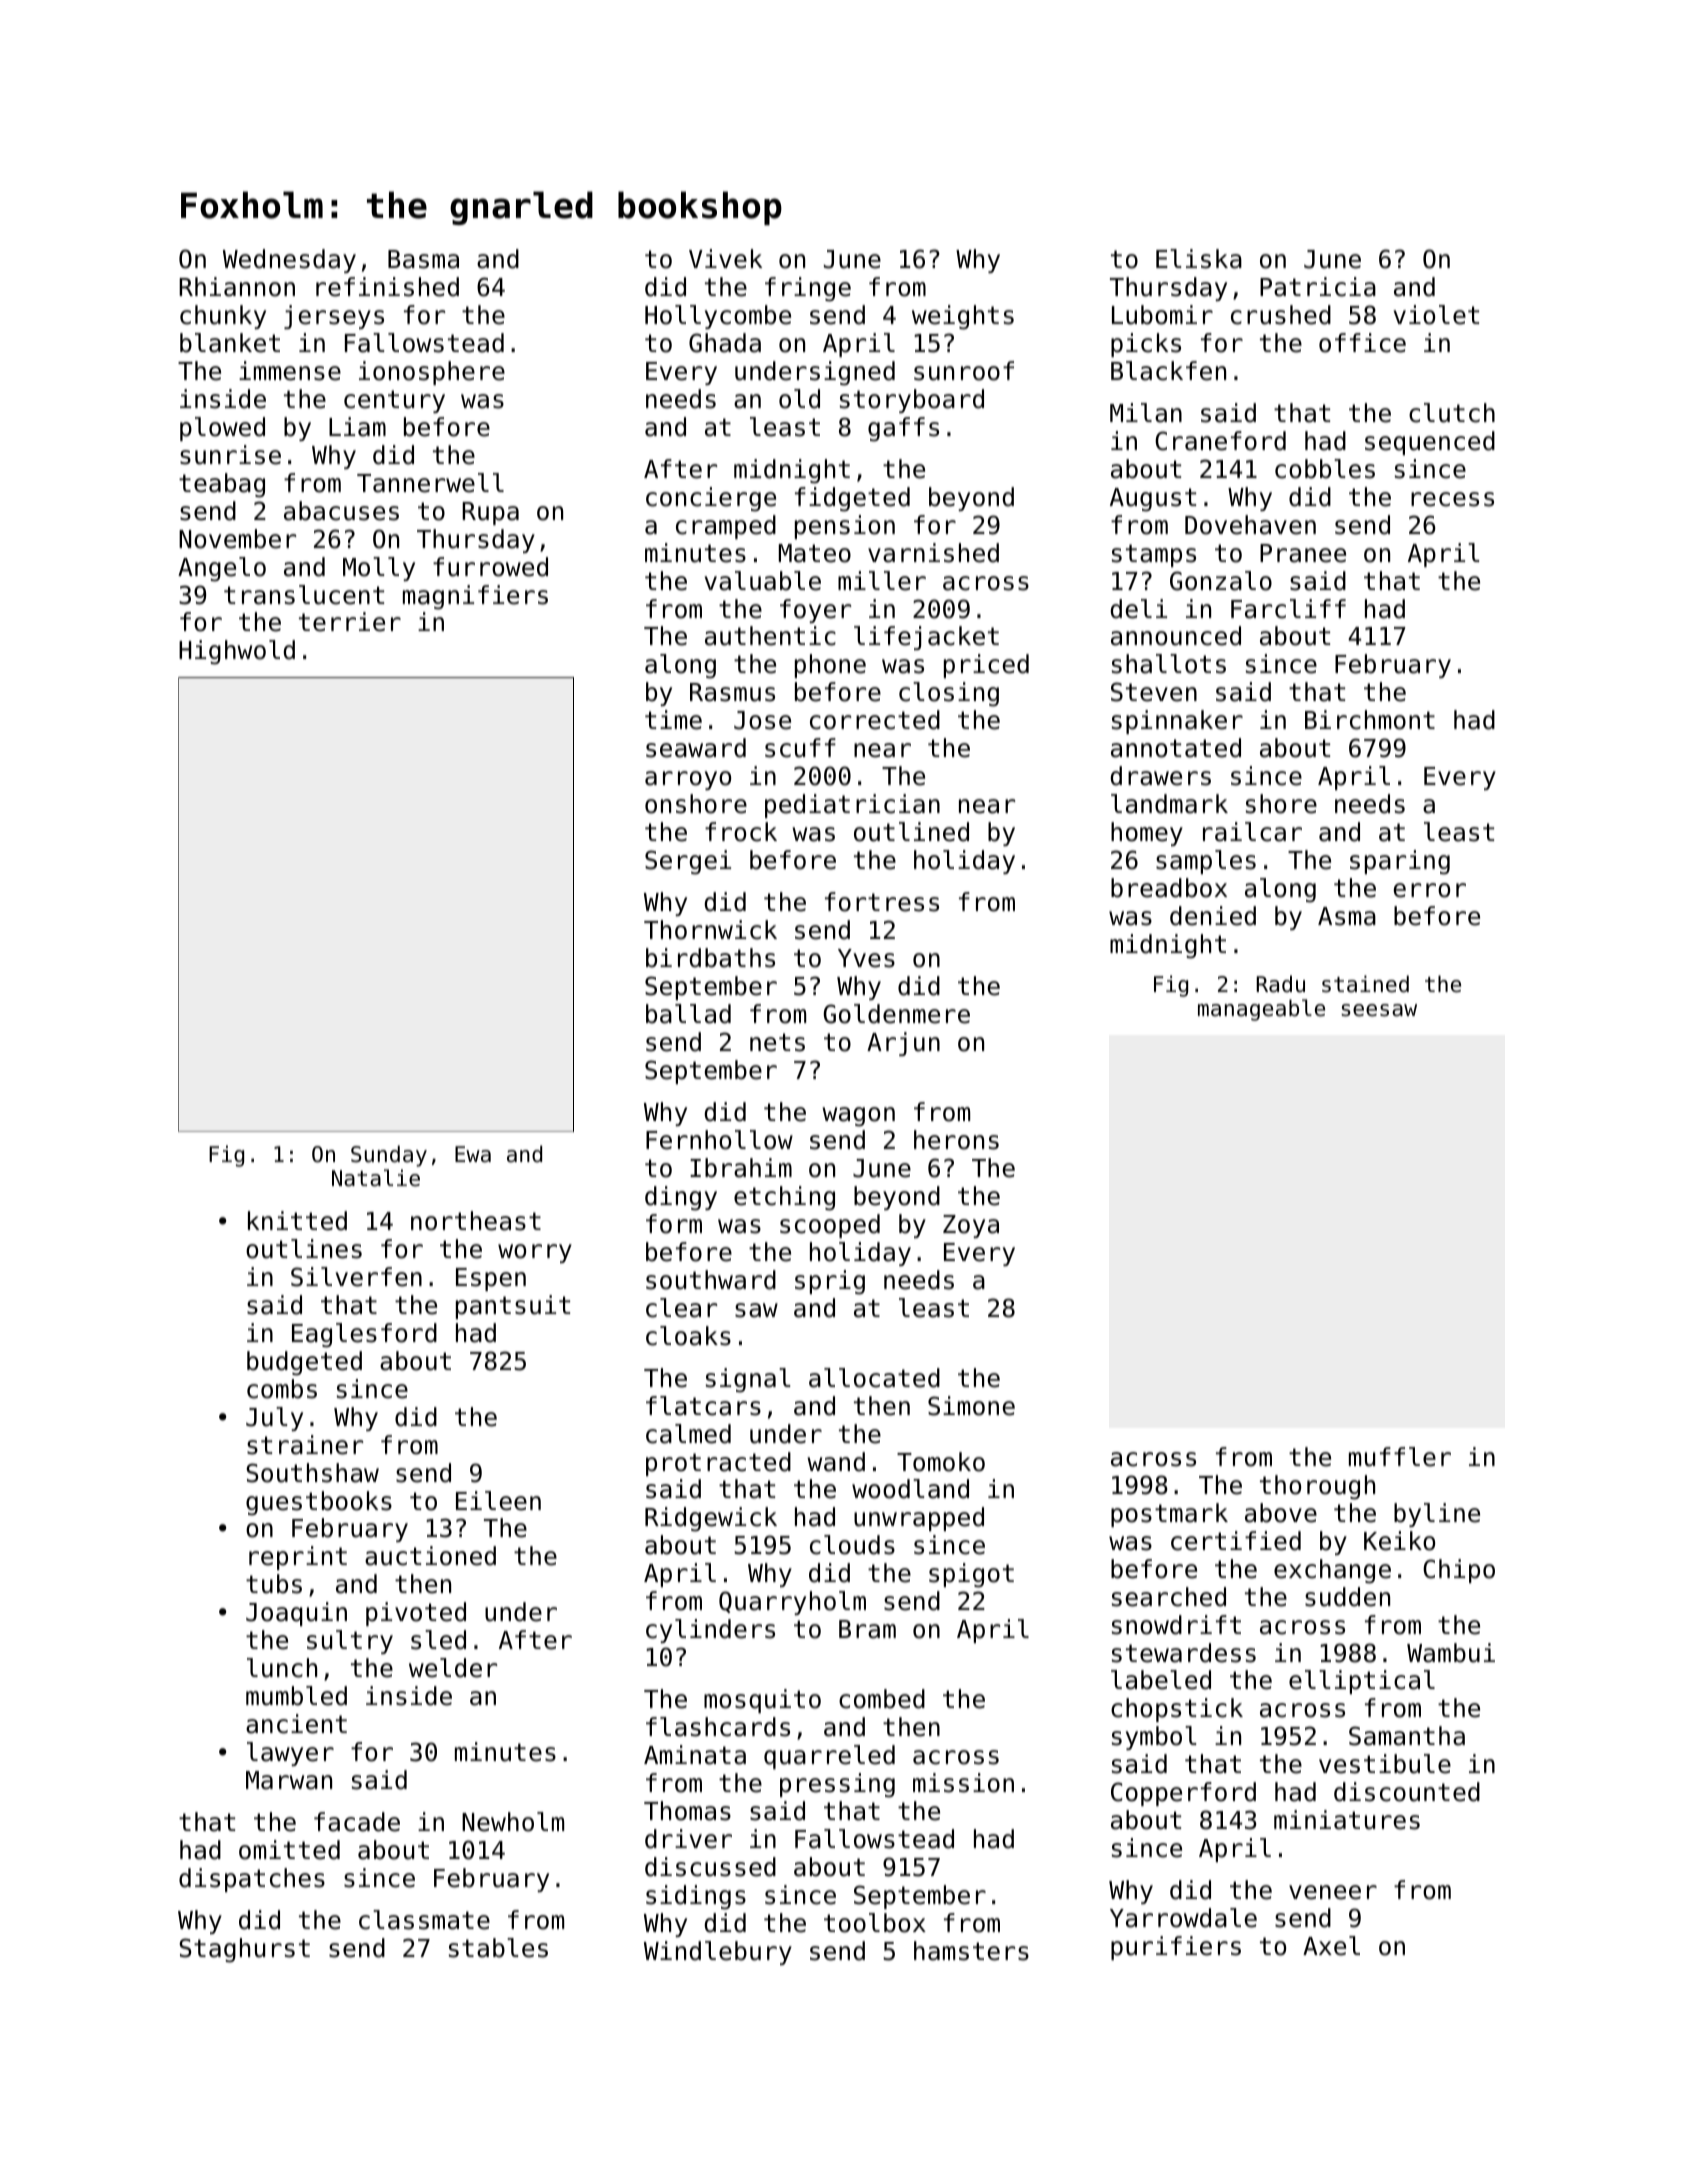 The height and width of the image is (2178, 1683). Describe the element at coordinates (1436, 315) in the image. I see `violet` at that location.
